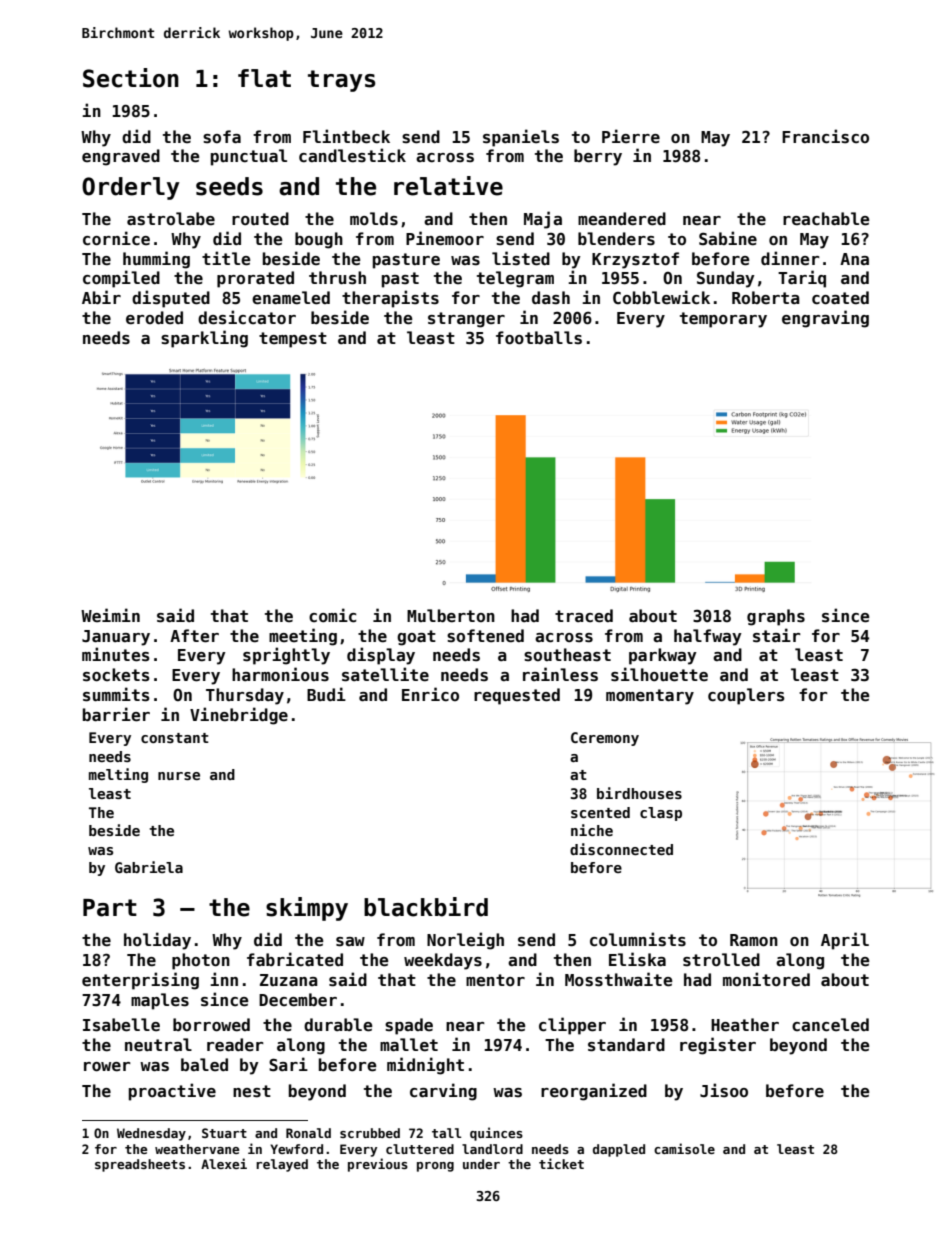 The height and width of the document is (1233, 952). What do you see at coordinates (326, 694) in the document?
I see `Budi` at bounding box center [326, 694].
